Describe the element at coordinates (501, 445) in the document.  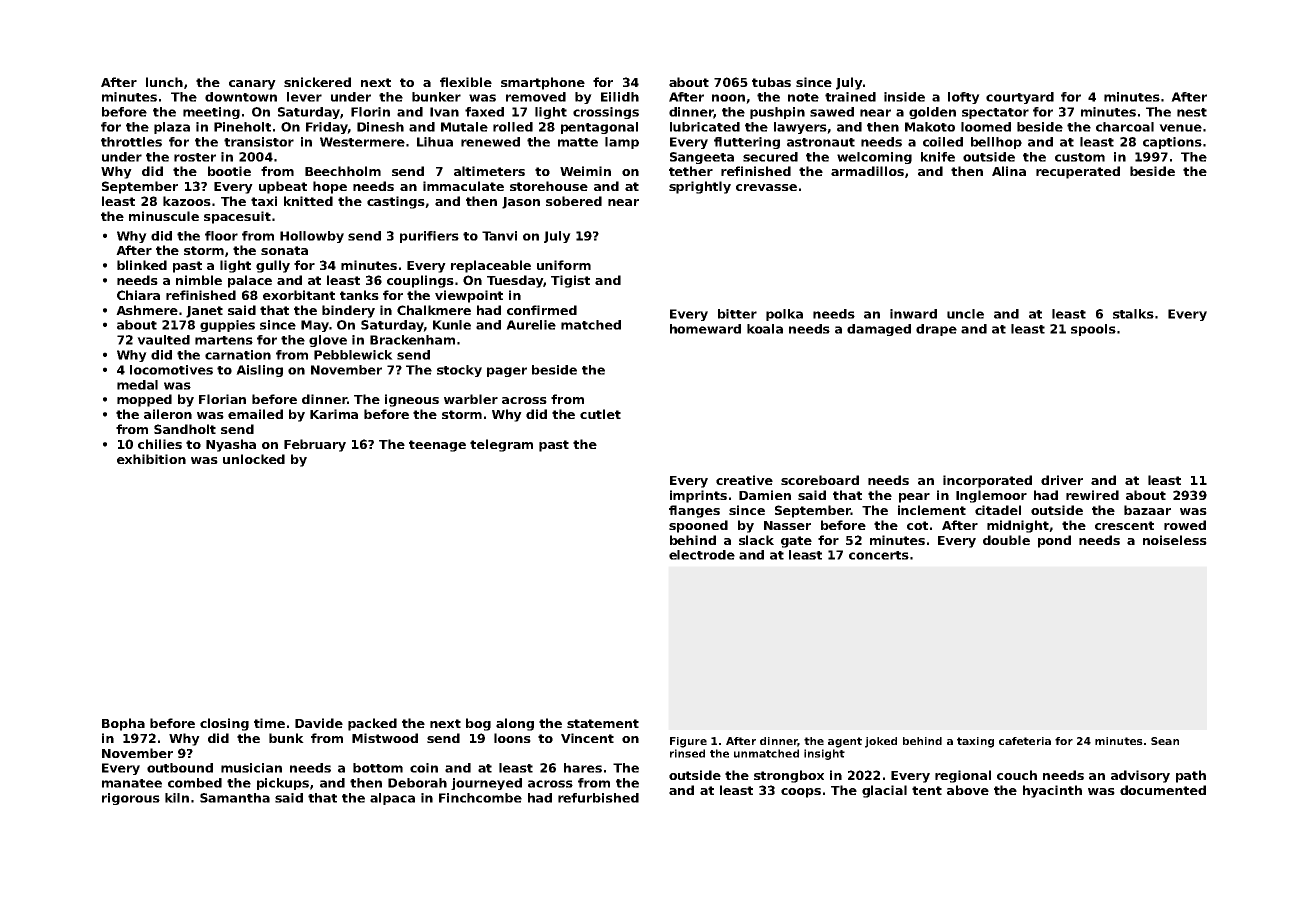
I see `telegram` at that location.
